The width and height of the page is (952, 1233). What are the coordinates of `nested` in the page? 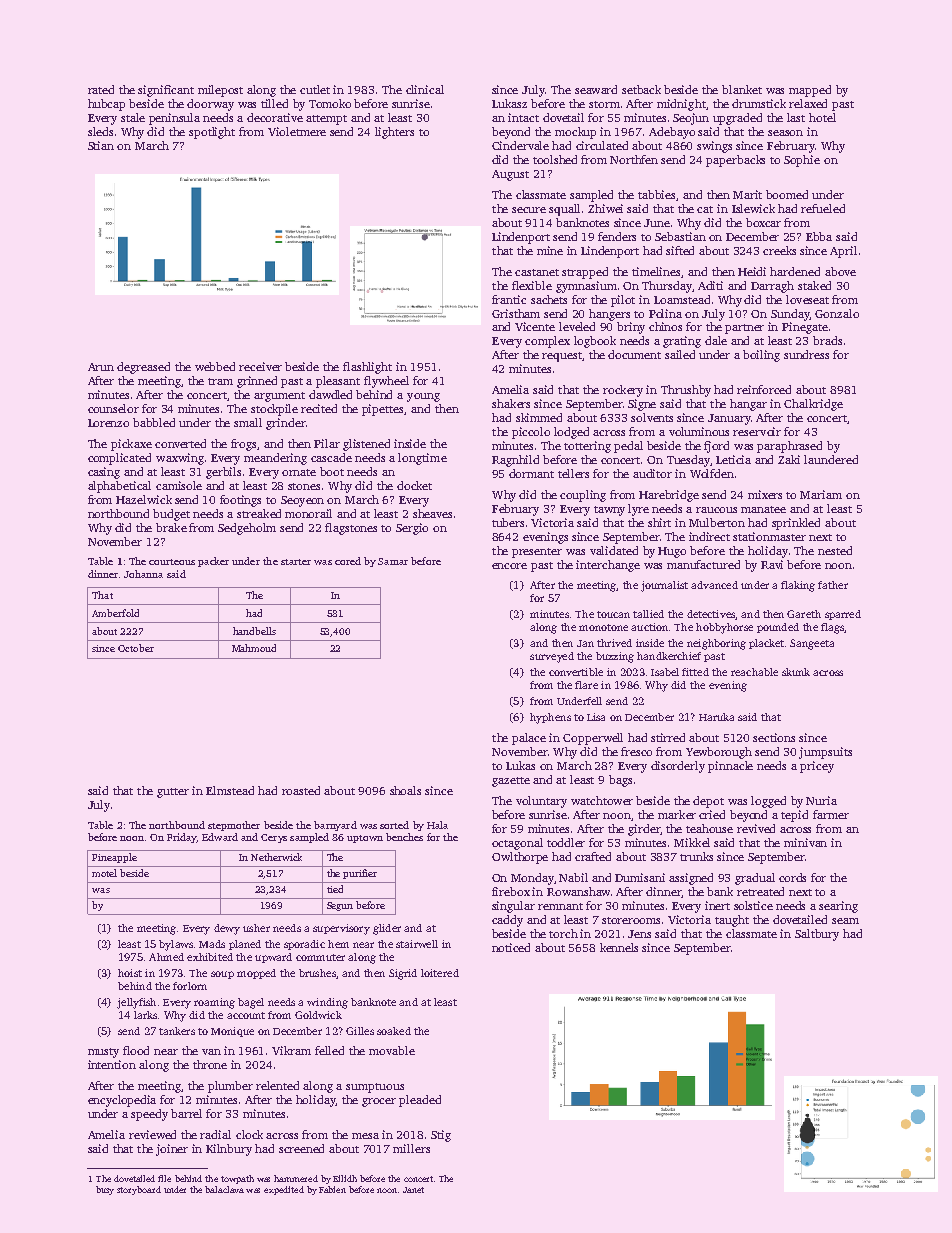 It's located at (835, 550).
